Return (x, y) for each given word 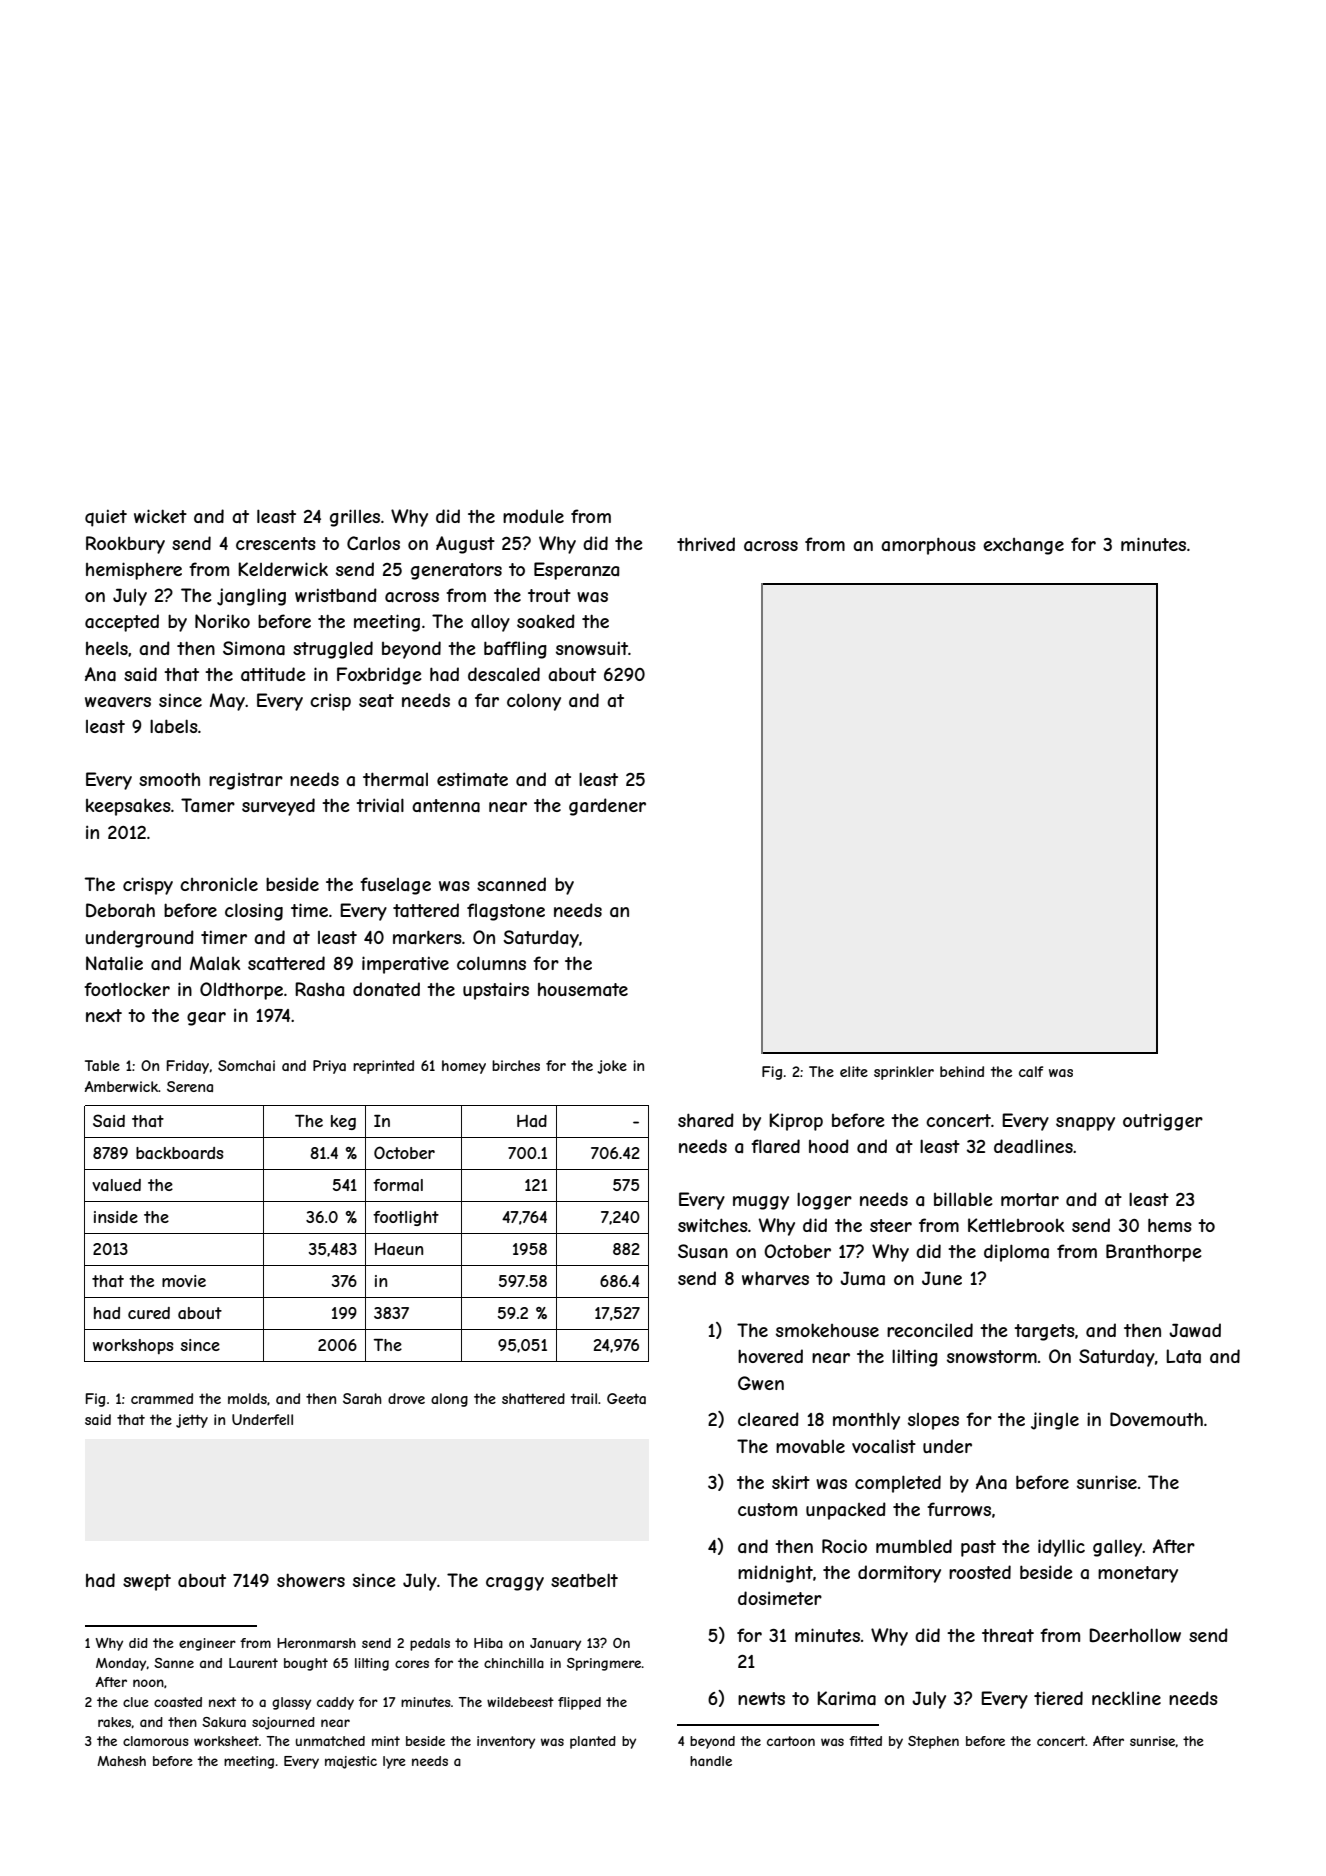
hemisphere (134, 571)
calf (1031, 1071)
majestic (351, 1762)
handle (711, 1761)
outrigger (1163, 1122)
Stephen (933, 1742)
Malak (215, 963)
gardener (607, 807)
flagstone (506, 912)
